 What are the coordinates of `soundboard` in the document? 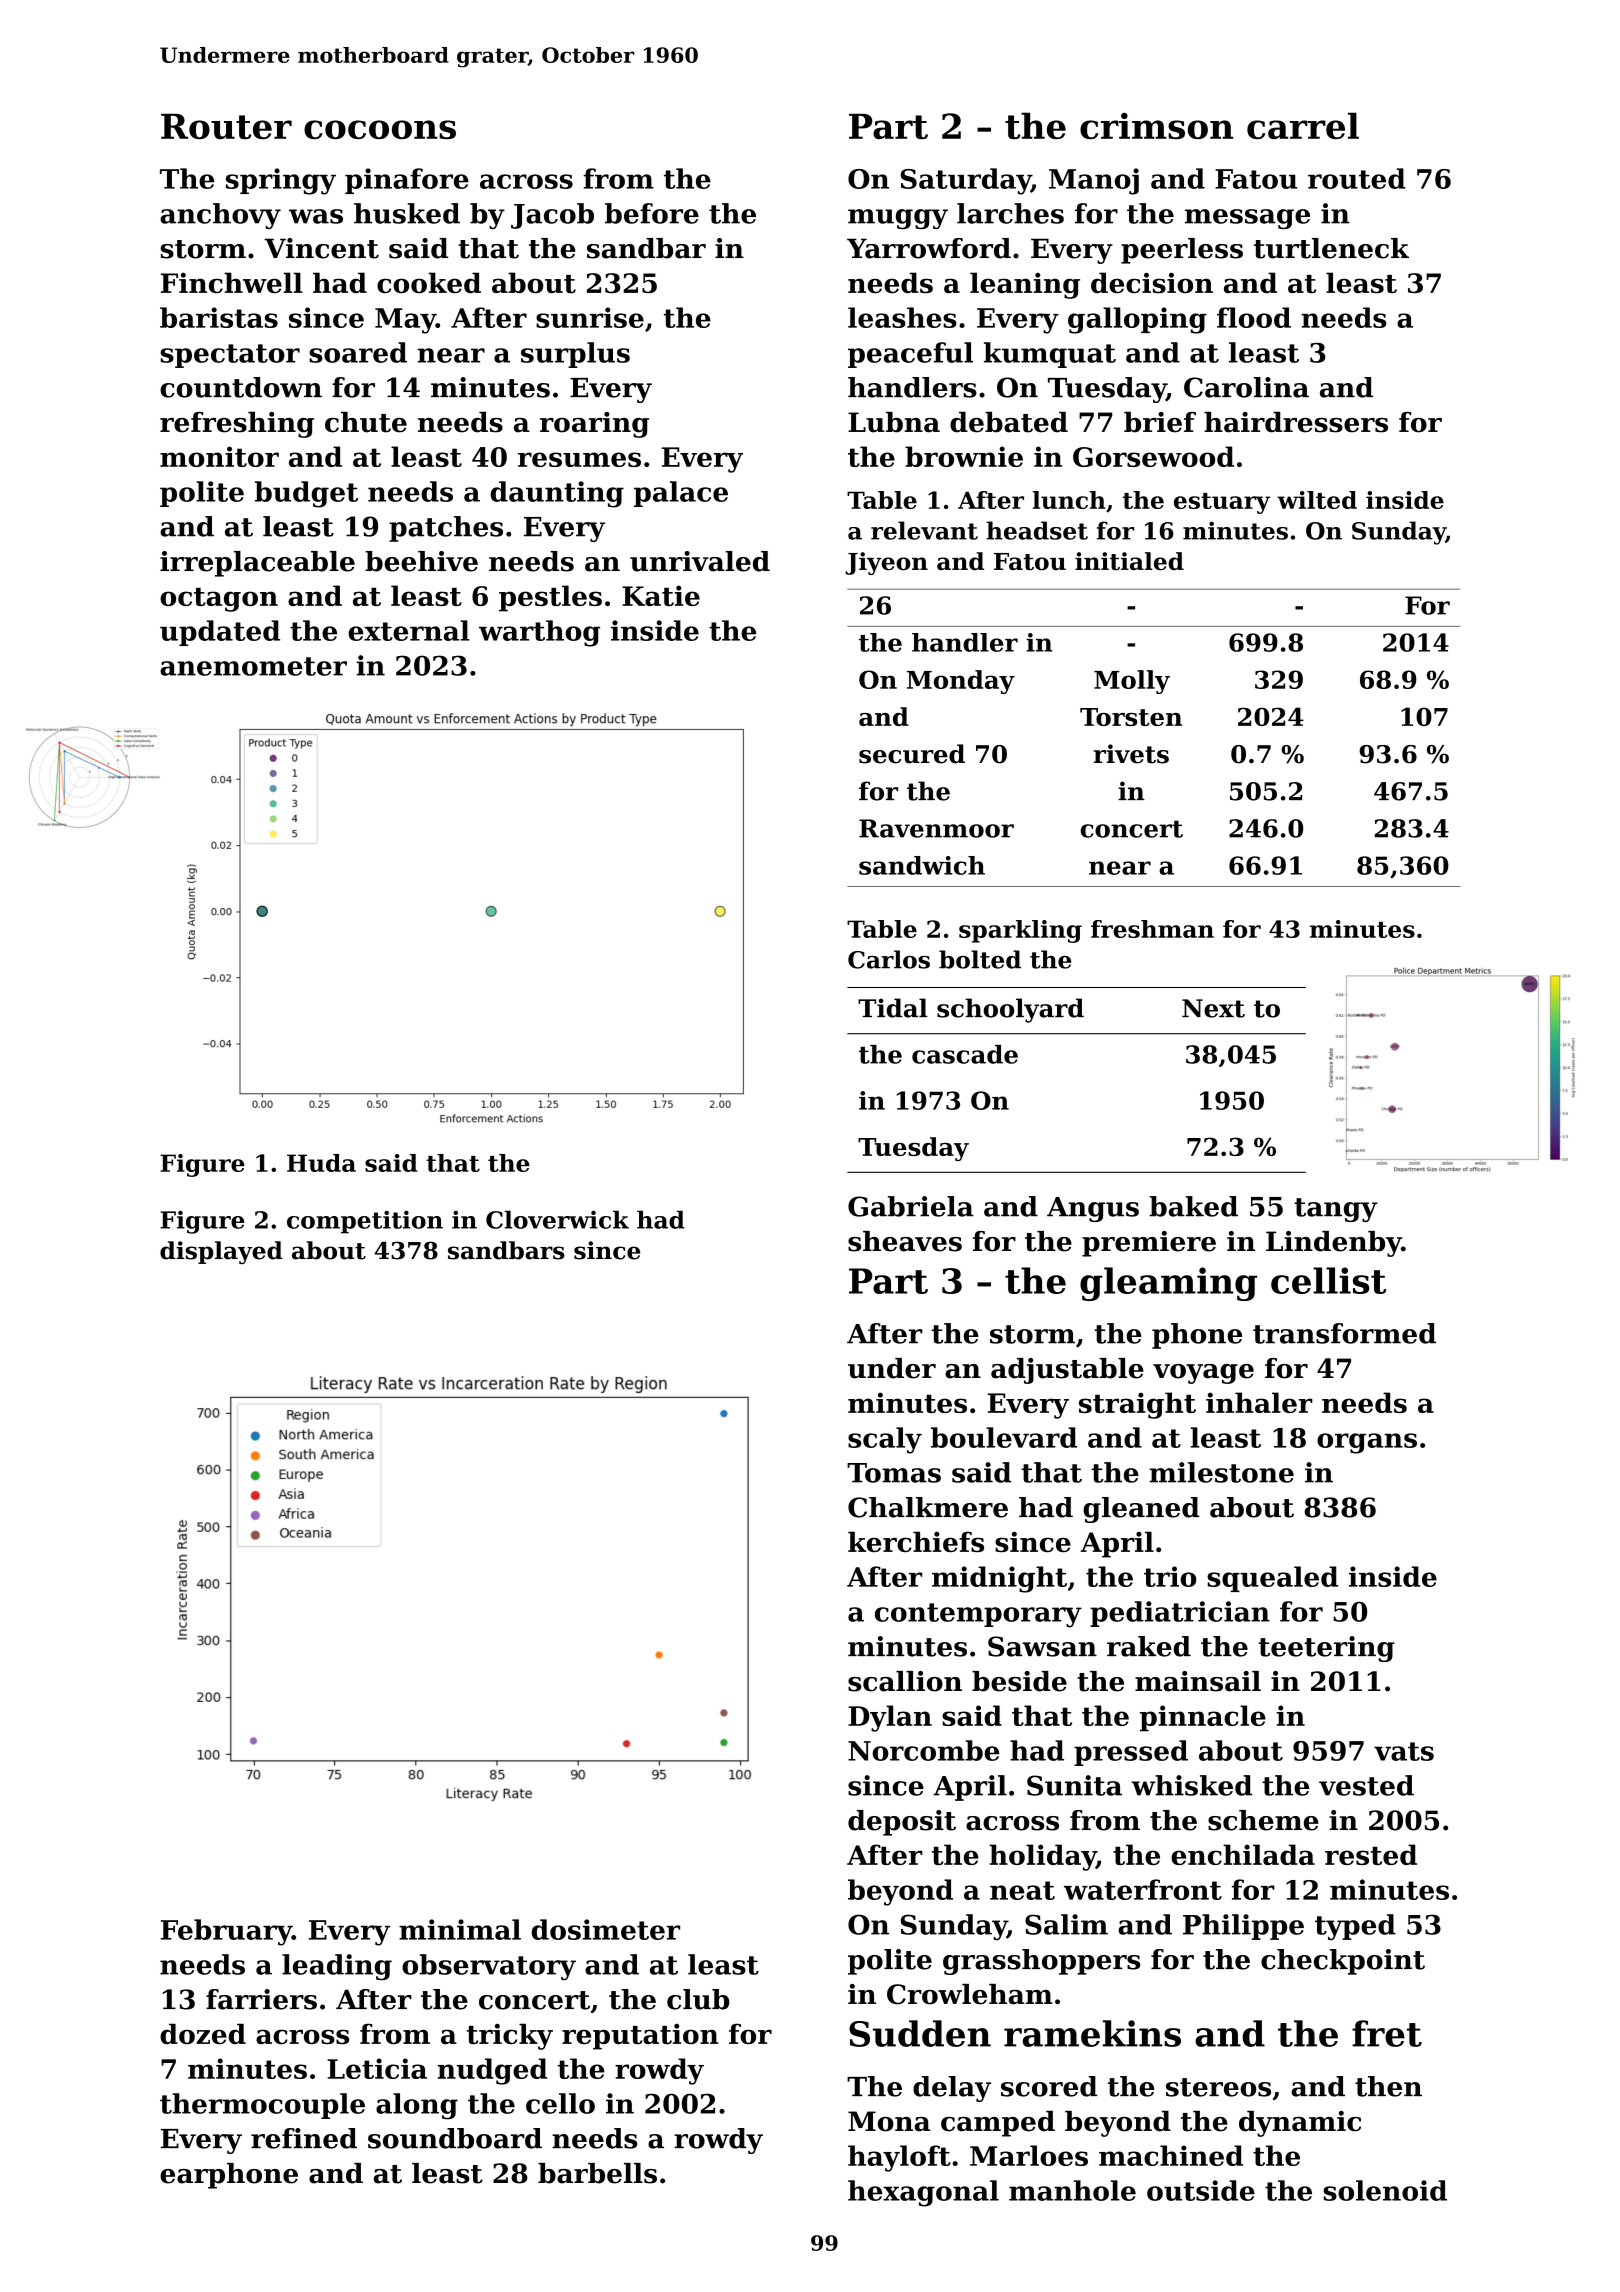 It's located at (455, 2138).
